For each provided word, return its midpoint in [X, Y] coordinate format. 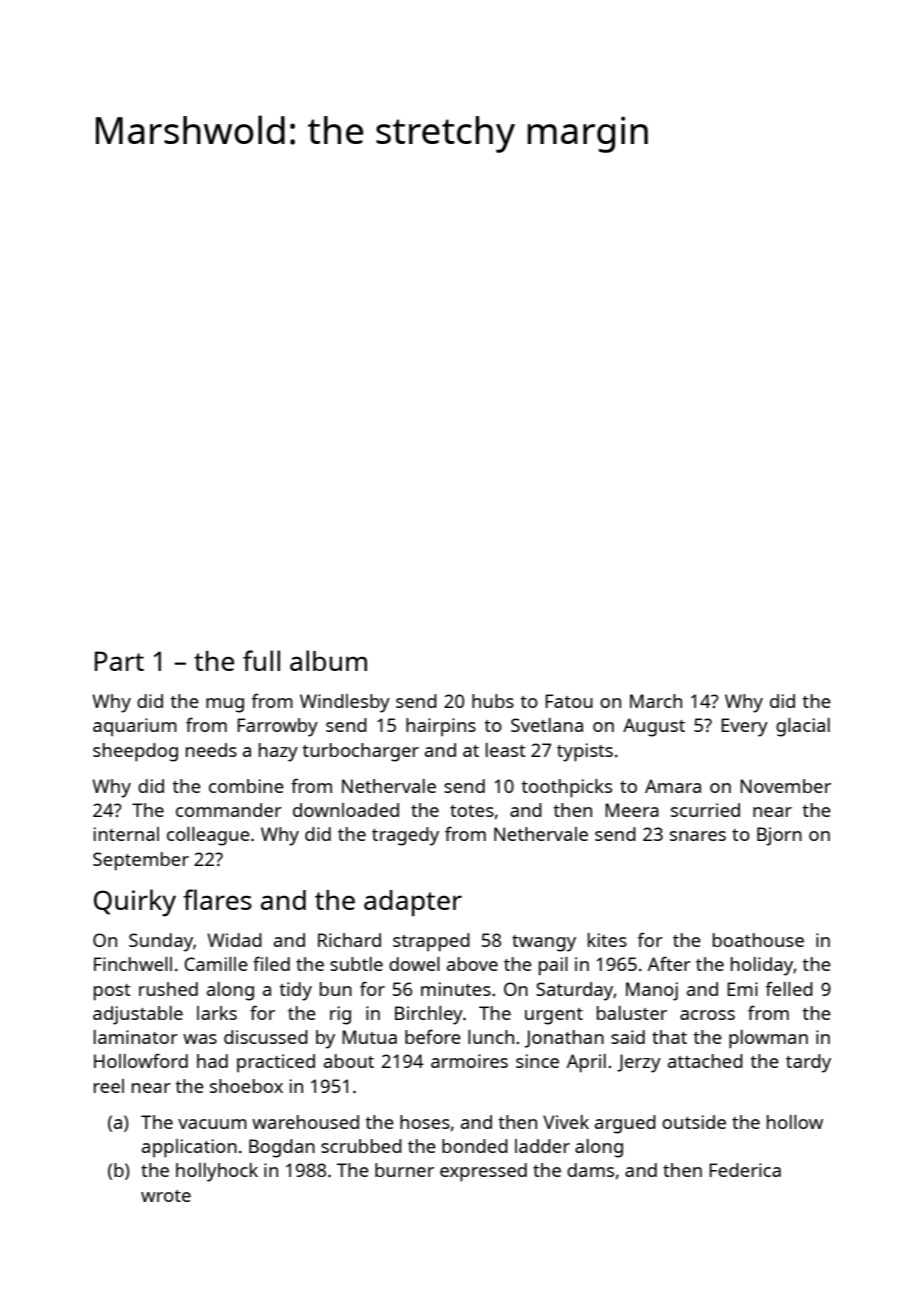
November [785, 786]
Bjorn [779, 836]
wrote [166, 1196]
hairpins [441, 727]
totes [472, 811]
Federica [745, 1170]
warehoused [305, 1122]
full [261, 660]
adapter [413, 903]
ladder [542, 1146]
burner [404, 1170]
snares [698, 836]
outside [694, 1122]
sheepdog [135, 752]
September [141, 861]
